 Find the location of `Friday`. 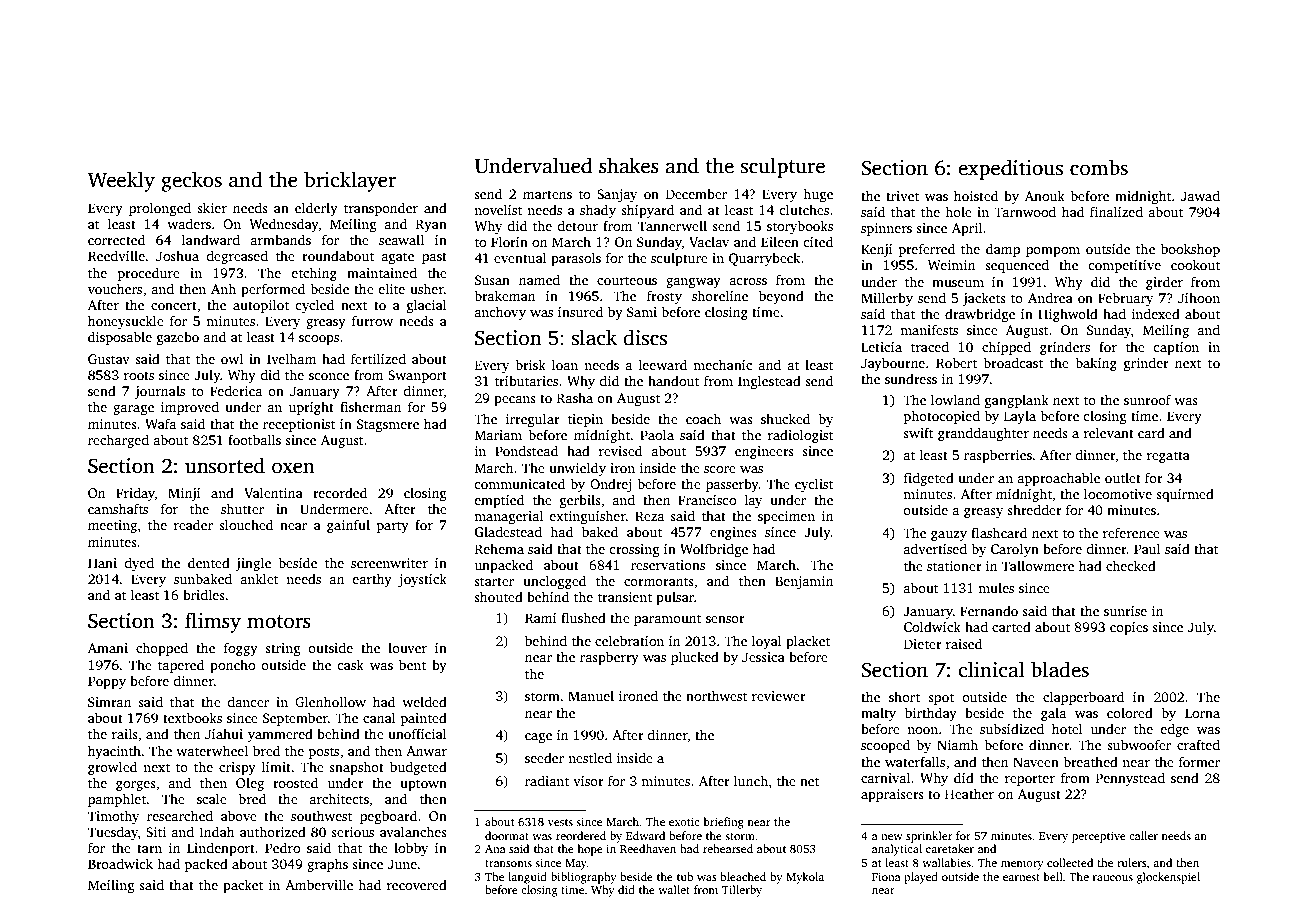

Friday is located at coordinates (135, 494).
